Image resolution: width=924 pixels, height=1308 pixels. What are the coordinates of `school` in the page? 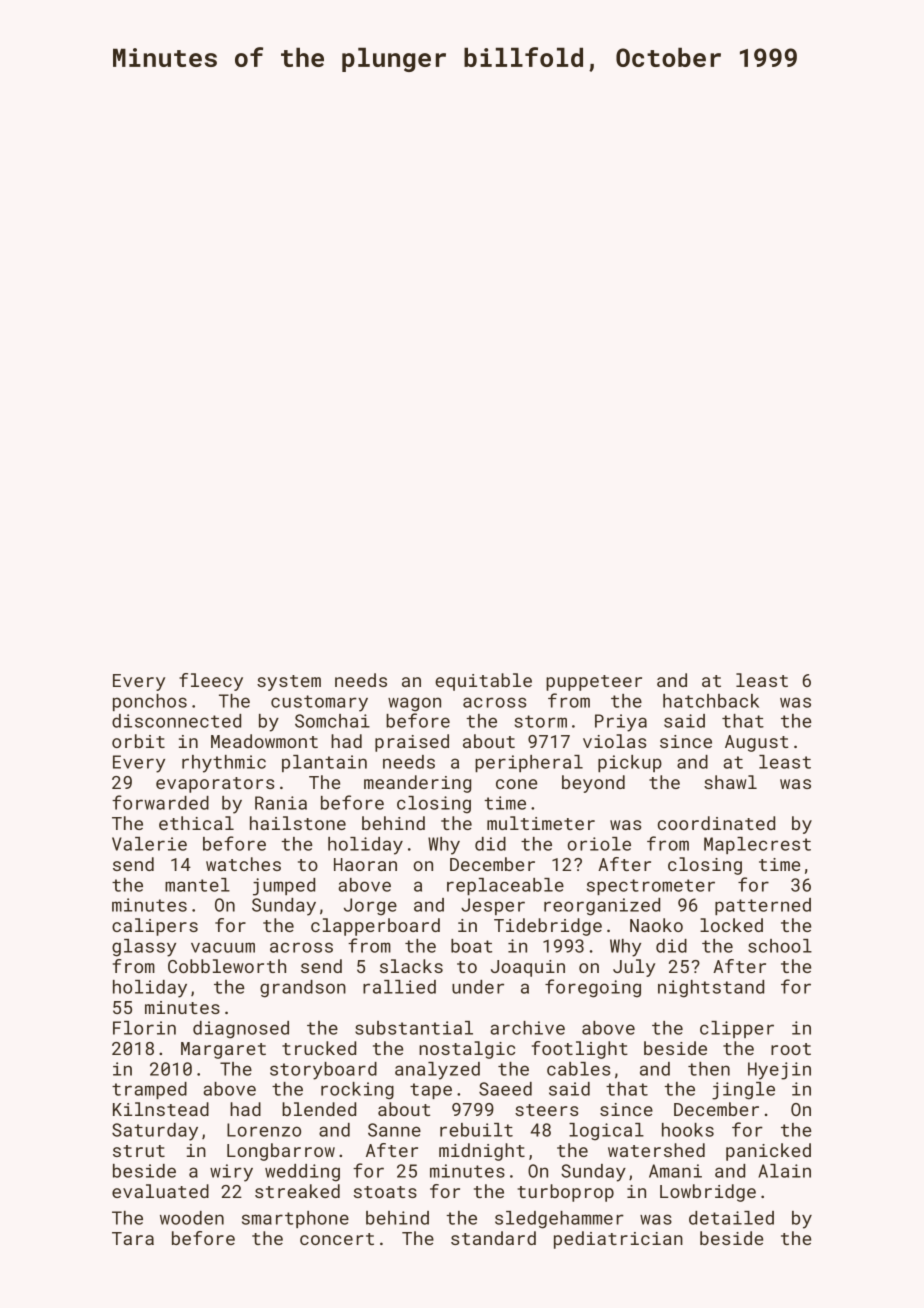 It's located at (780, 946).
